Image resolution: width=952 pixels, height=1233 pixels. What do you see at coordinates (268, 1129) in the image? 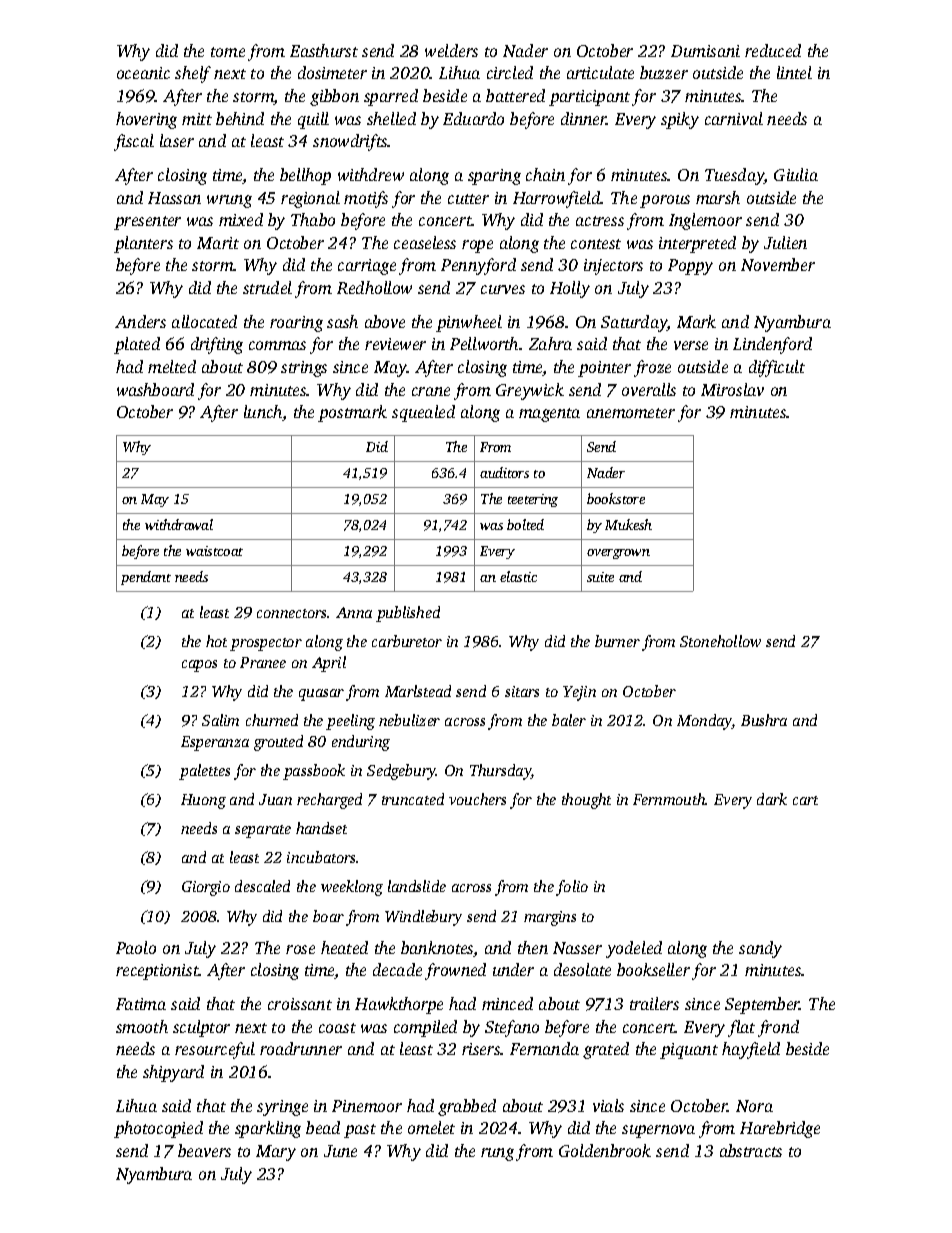
I see `sparkling` at bounding box center [268, 1129].
